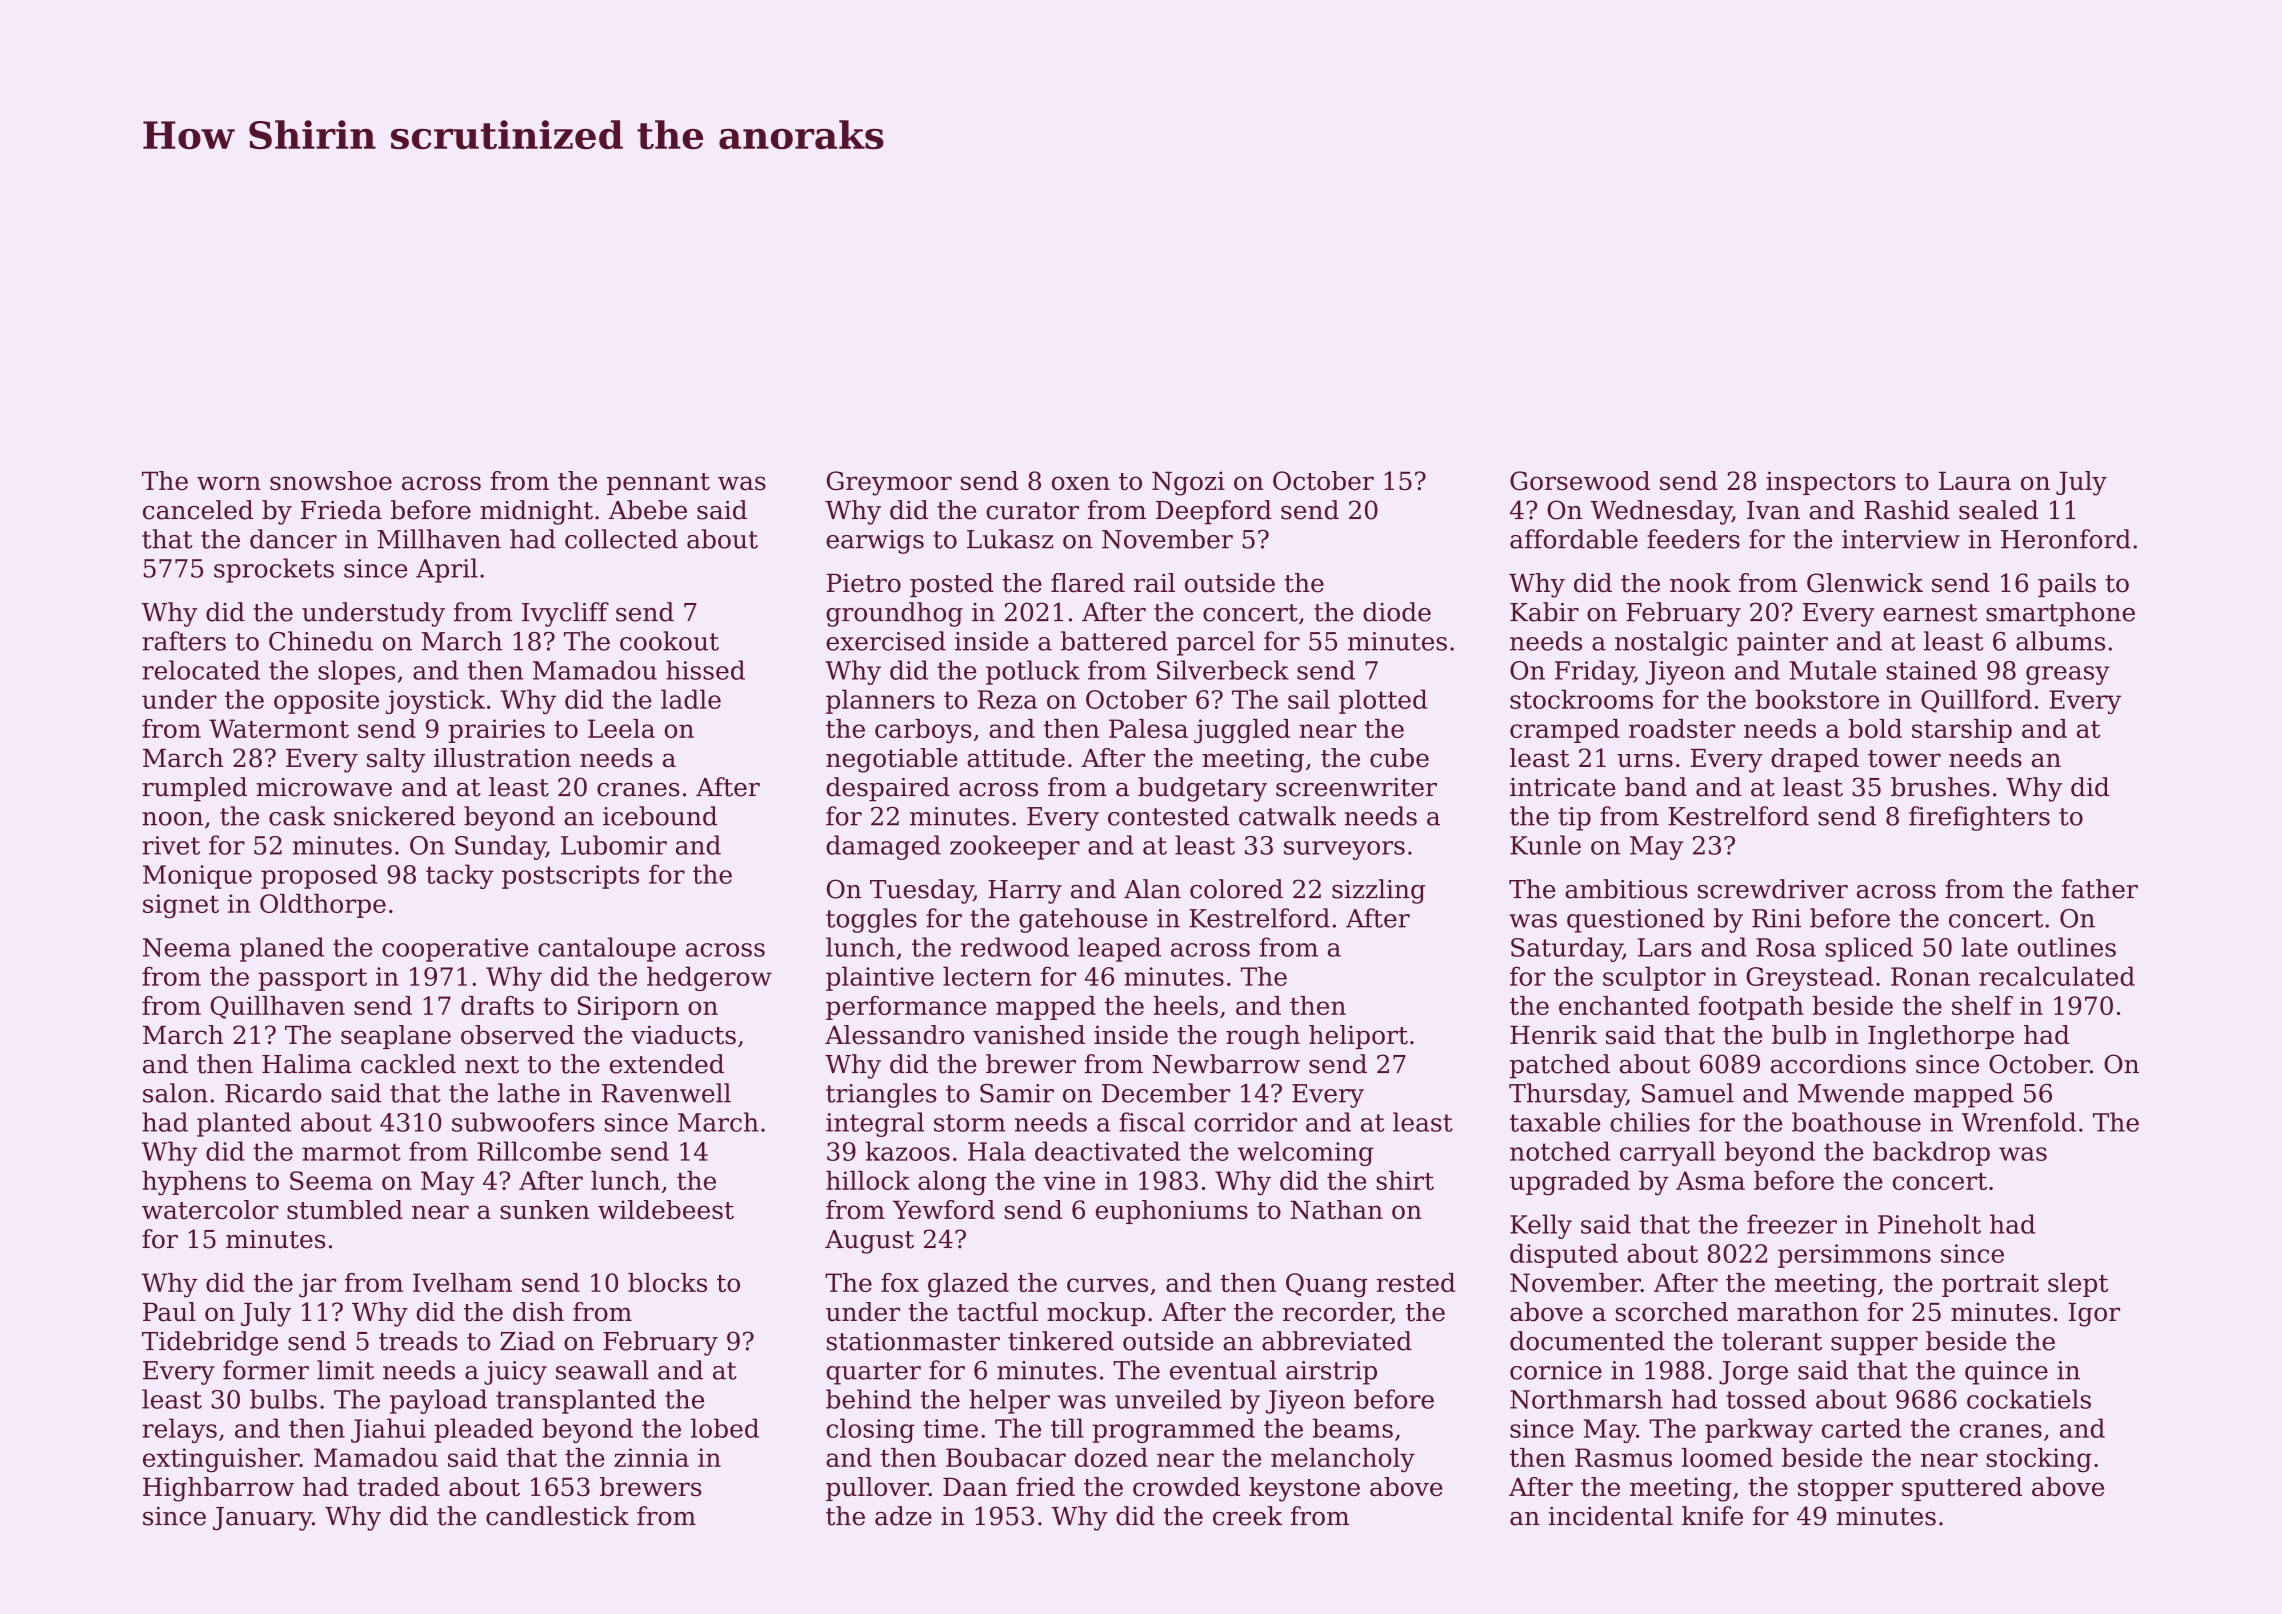 The width and height of the screenshot is (2282, 1614). Describe the element at coordinates (2067, 947) in the screenshot. I see `outlines` at that location.
